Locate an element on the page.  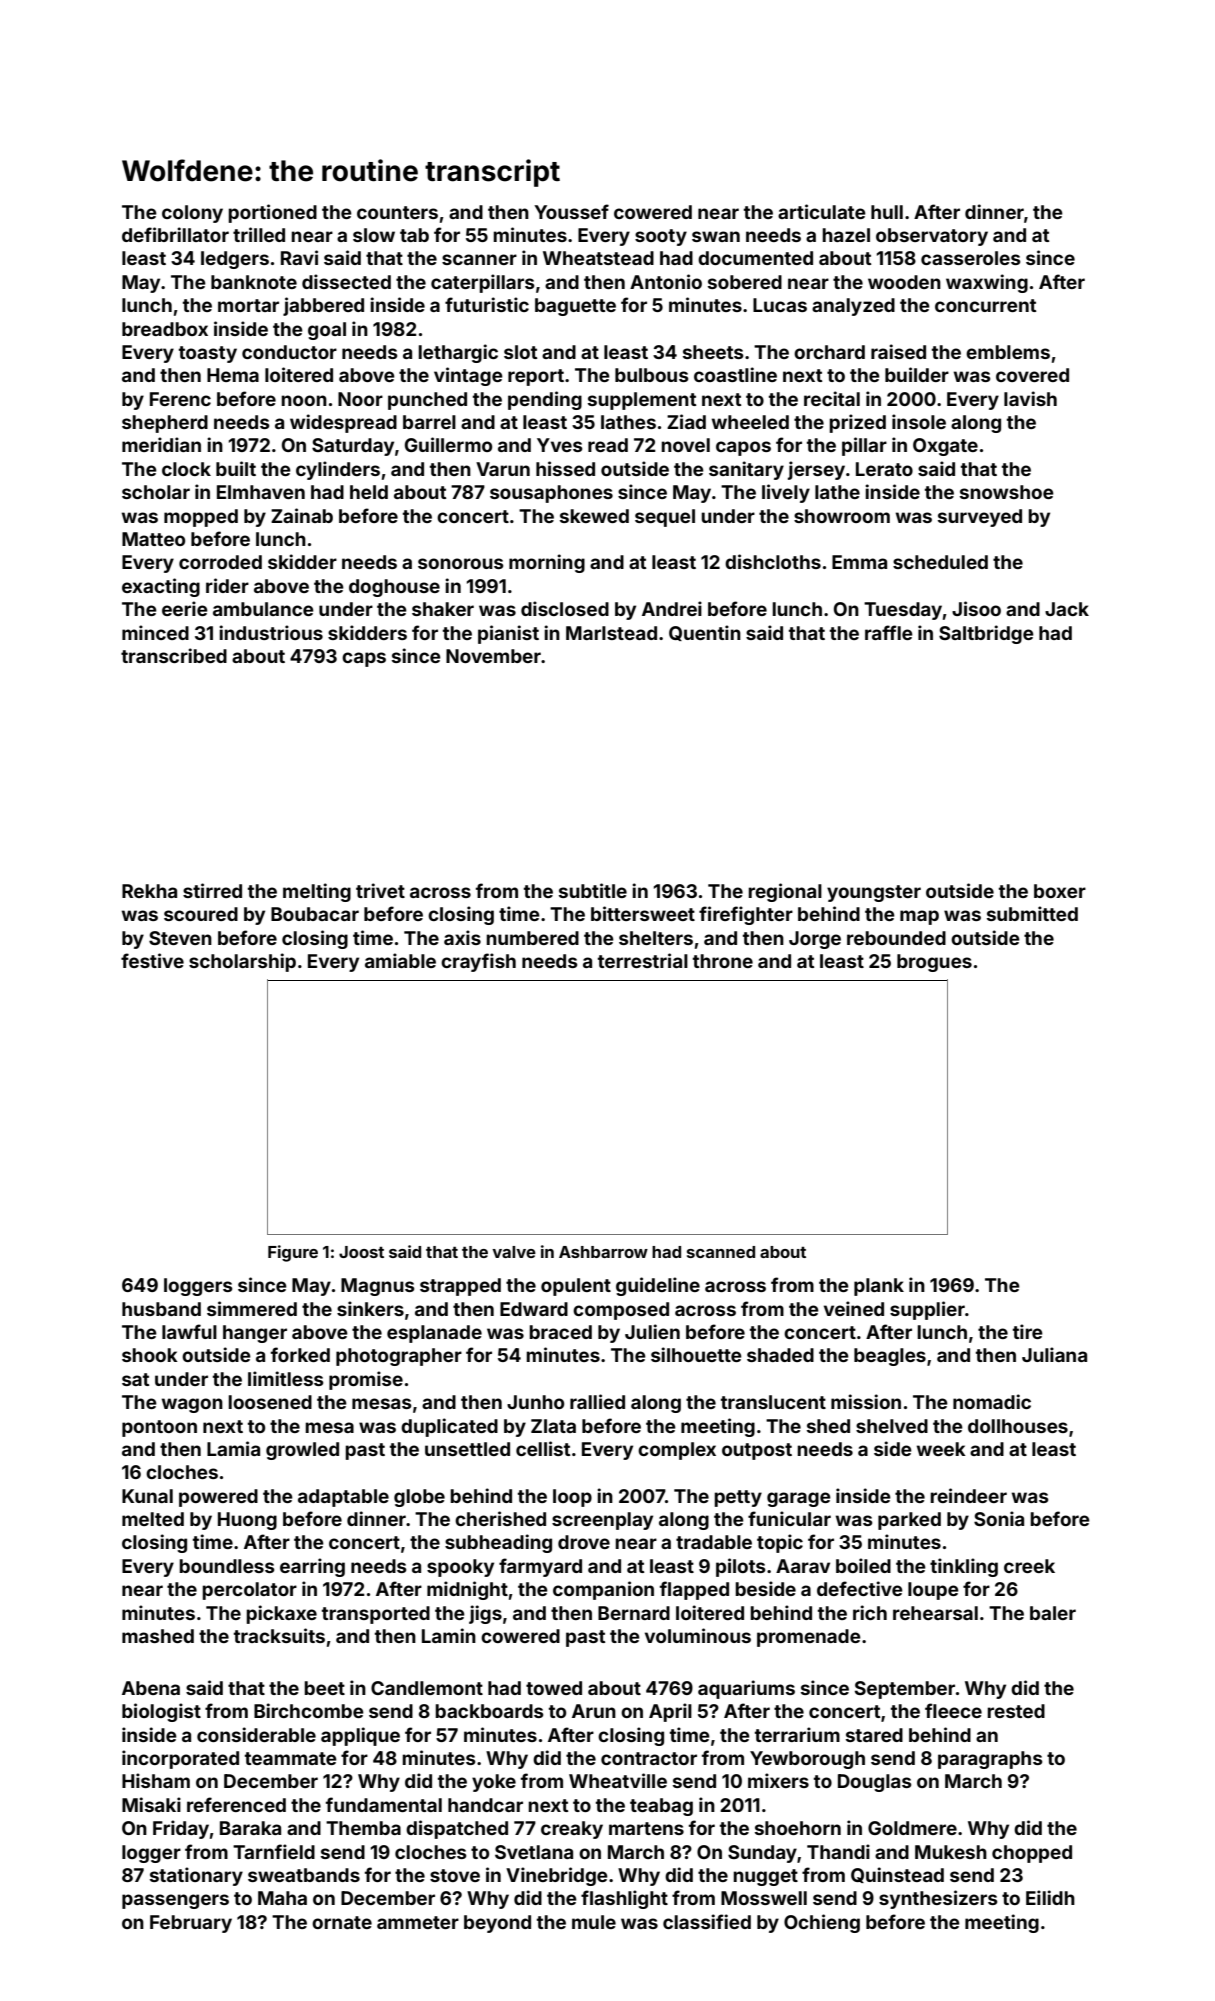
minced is located at coordinates (155, 632).
